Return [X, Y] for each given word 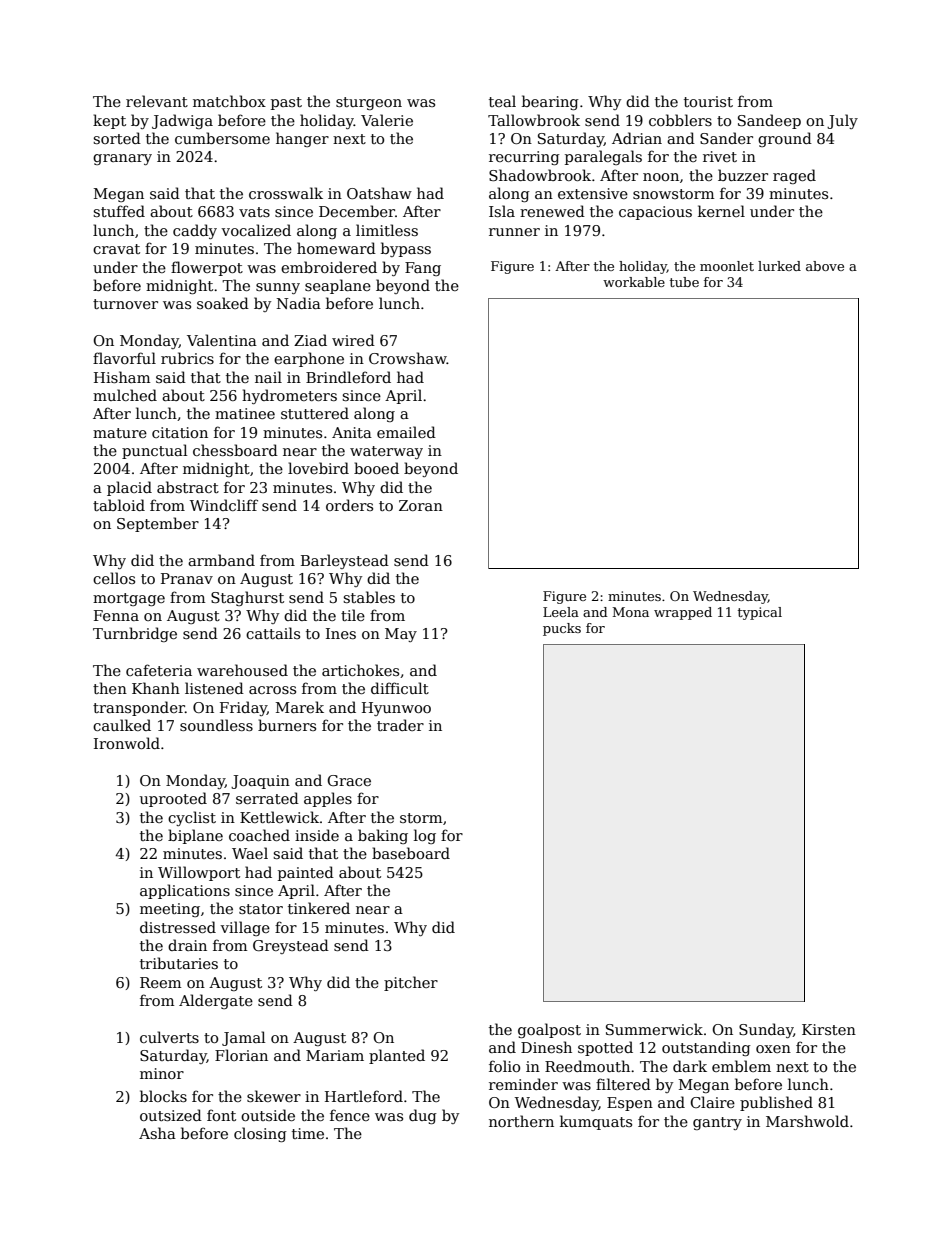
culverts [169, 1037]
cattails [273, 633]
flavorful [124, 358]
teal [502, 101]
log [425, 836]
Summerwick [654, 1029]
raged [794, 176]
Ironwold [127, 743]
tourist [708, 101]
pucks [562, 629]
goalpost [549, 1030]
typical [760, 613]
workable [634, 282]
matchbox [229, 101]
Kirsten [829, 1029]
